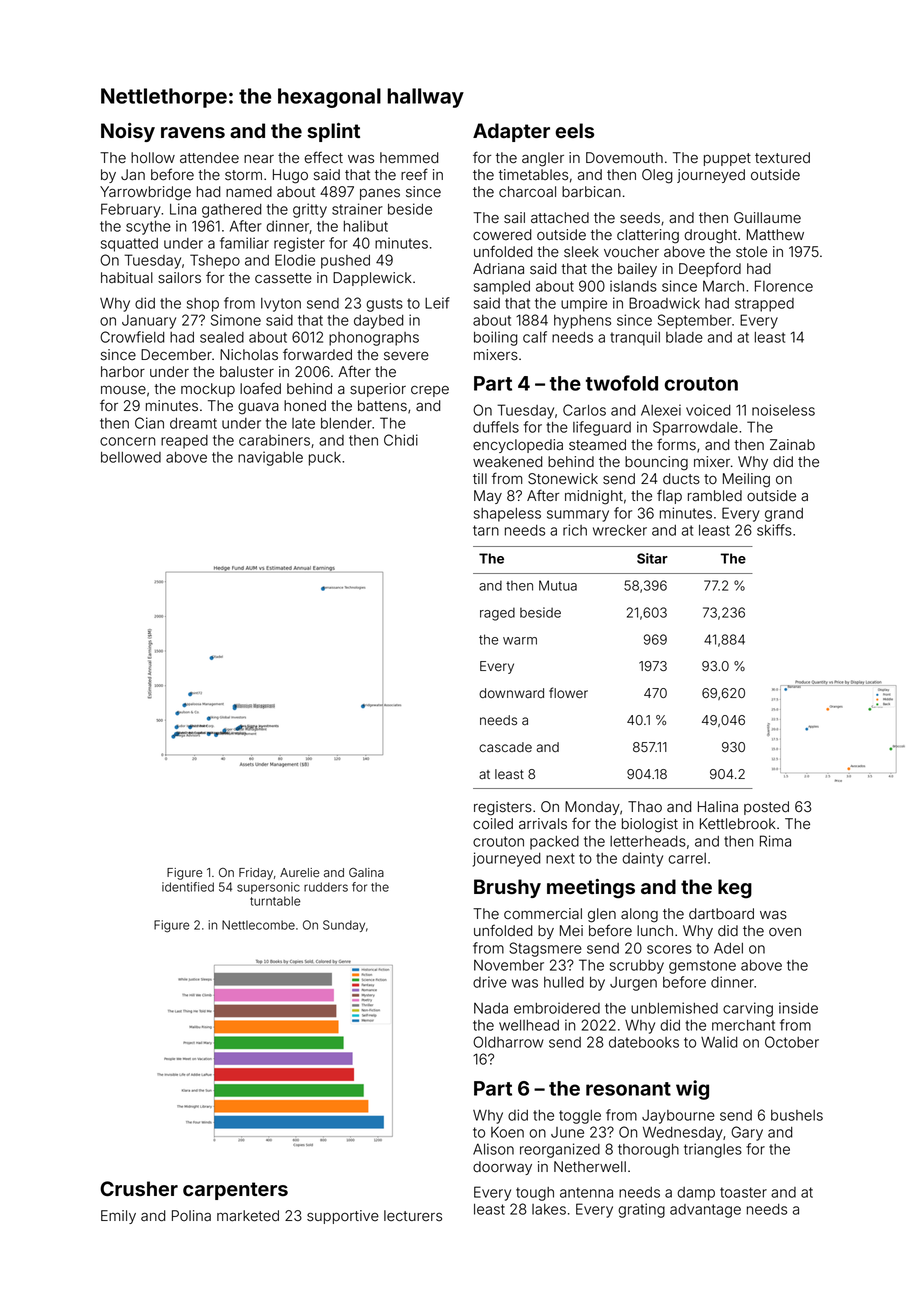 Image resolution: width=924 pixels, height=1308 pixels. Describe the element at coordinates (782, 158) in the screenshot. I see `textured` at that location.
